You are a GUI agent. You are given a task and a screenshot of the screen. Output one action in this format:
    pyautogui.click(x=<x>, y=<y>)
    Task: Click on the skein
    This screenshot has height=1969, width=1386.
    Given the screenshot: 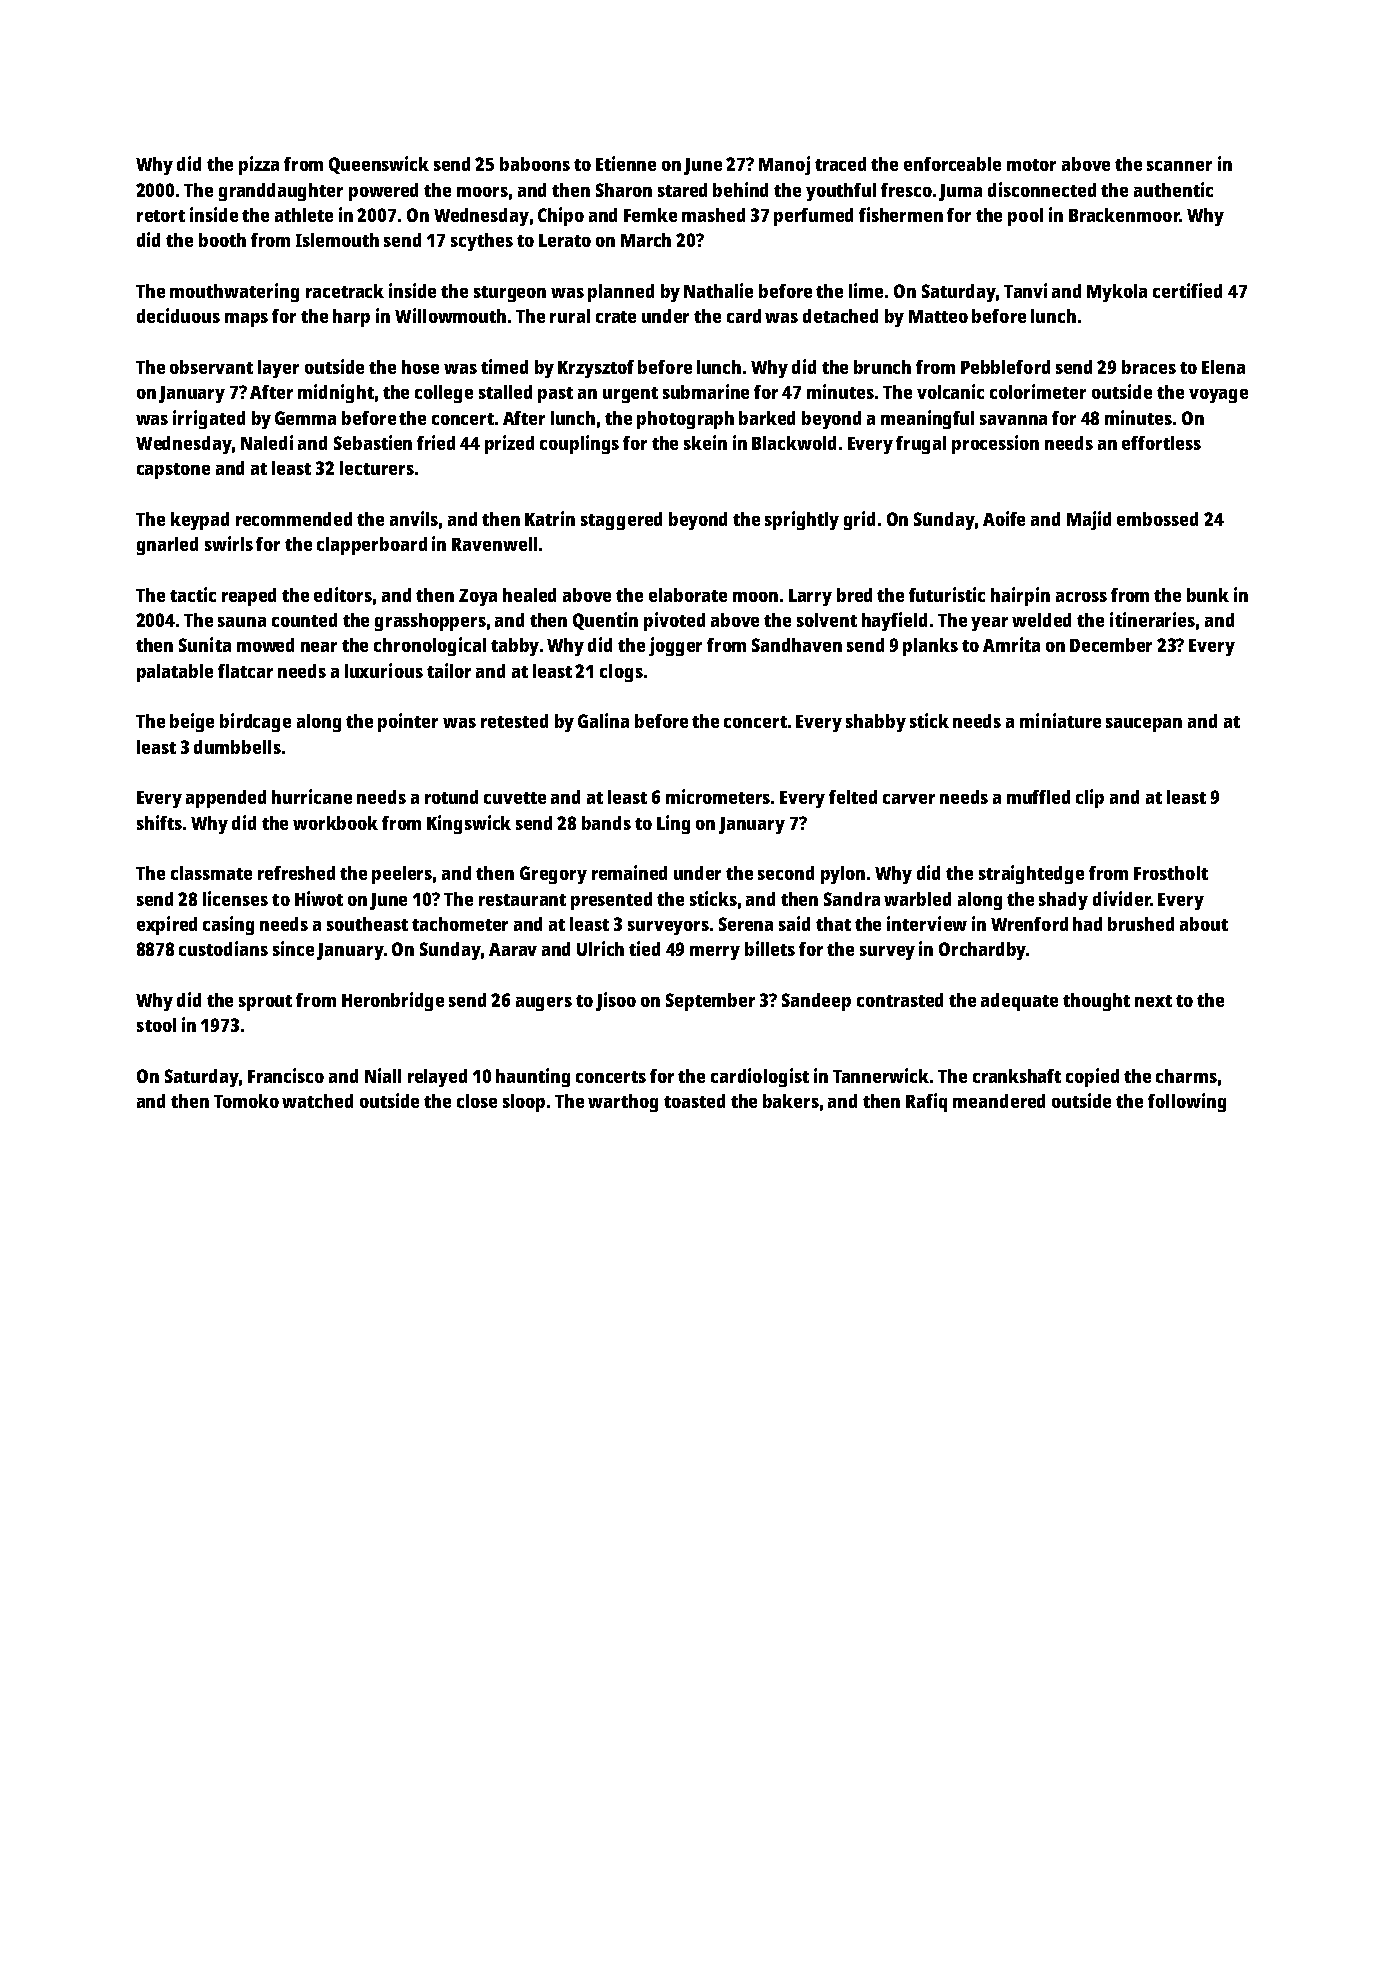 What is the action you would take?
    pyautogui.click(x=705, y=442)
